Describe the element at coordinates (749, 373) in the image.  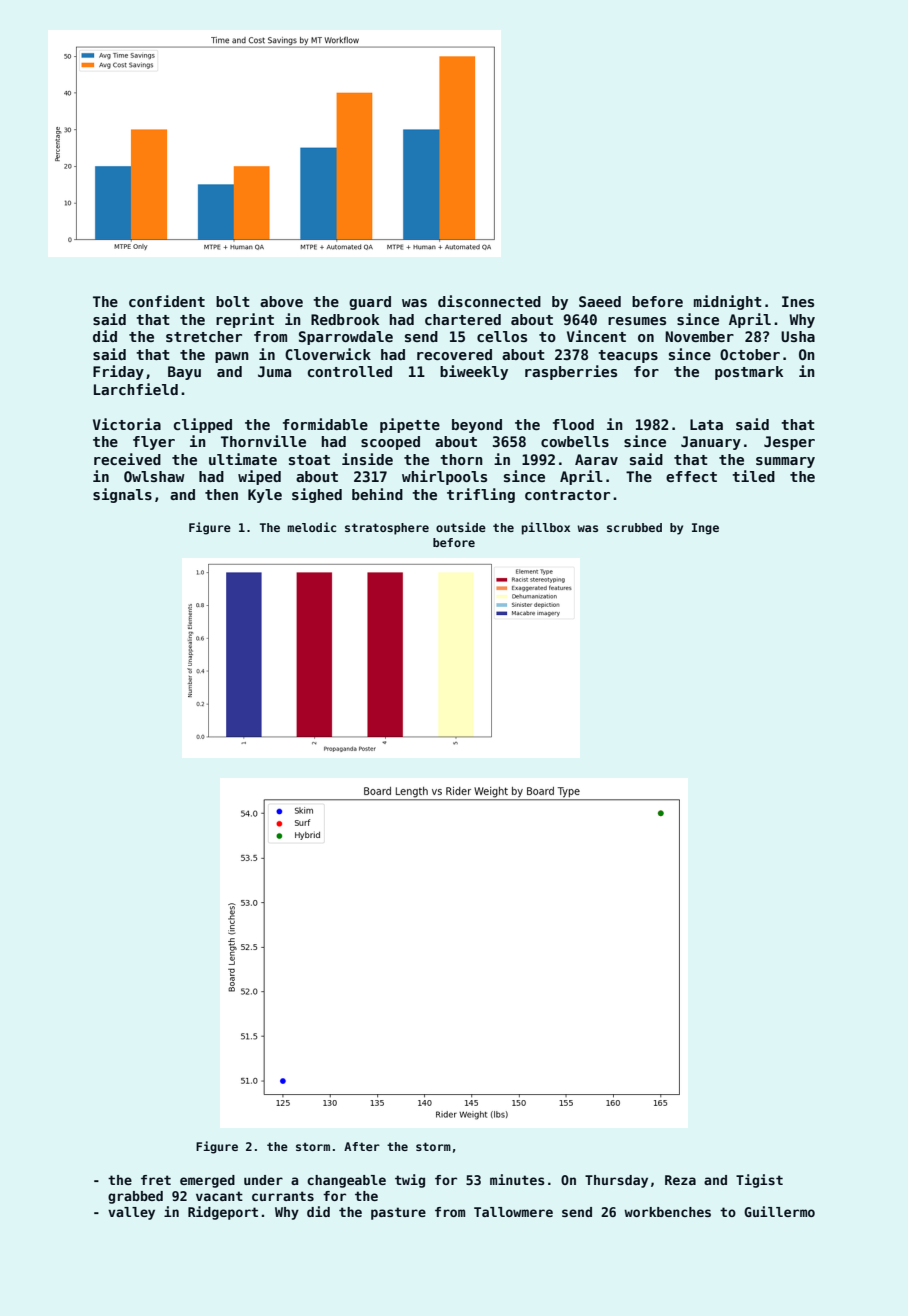
I see `postmark` at that location.
